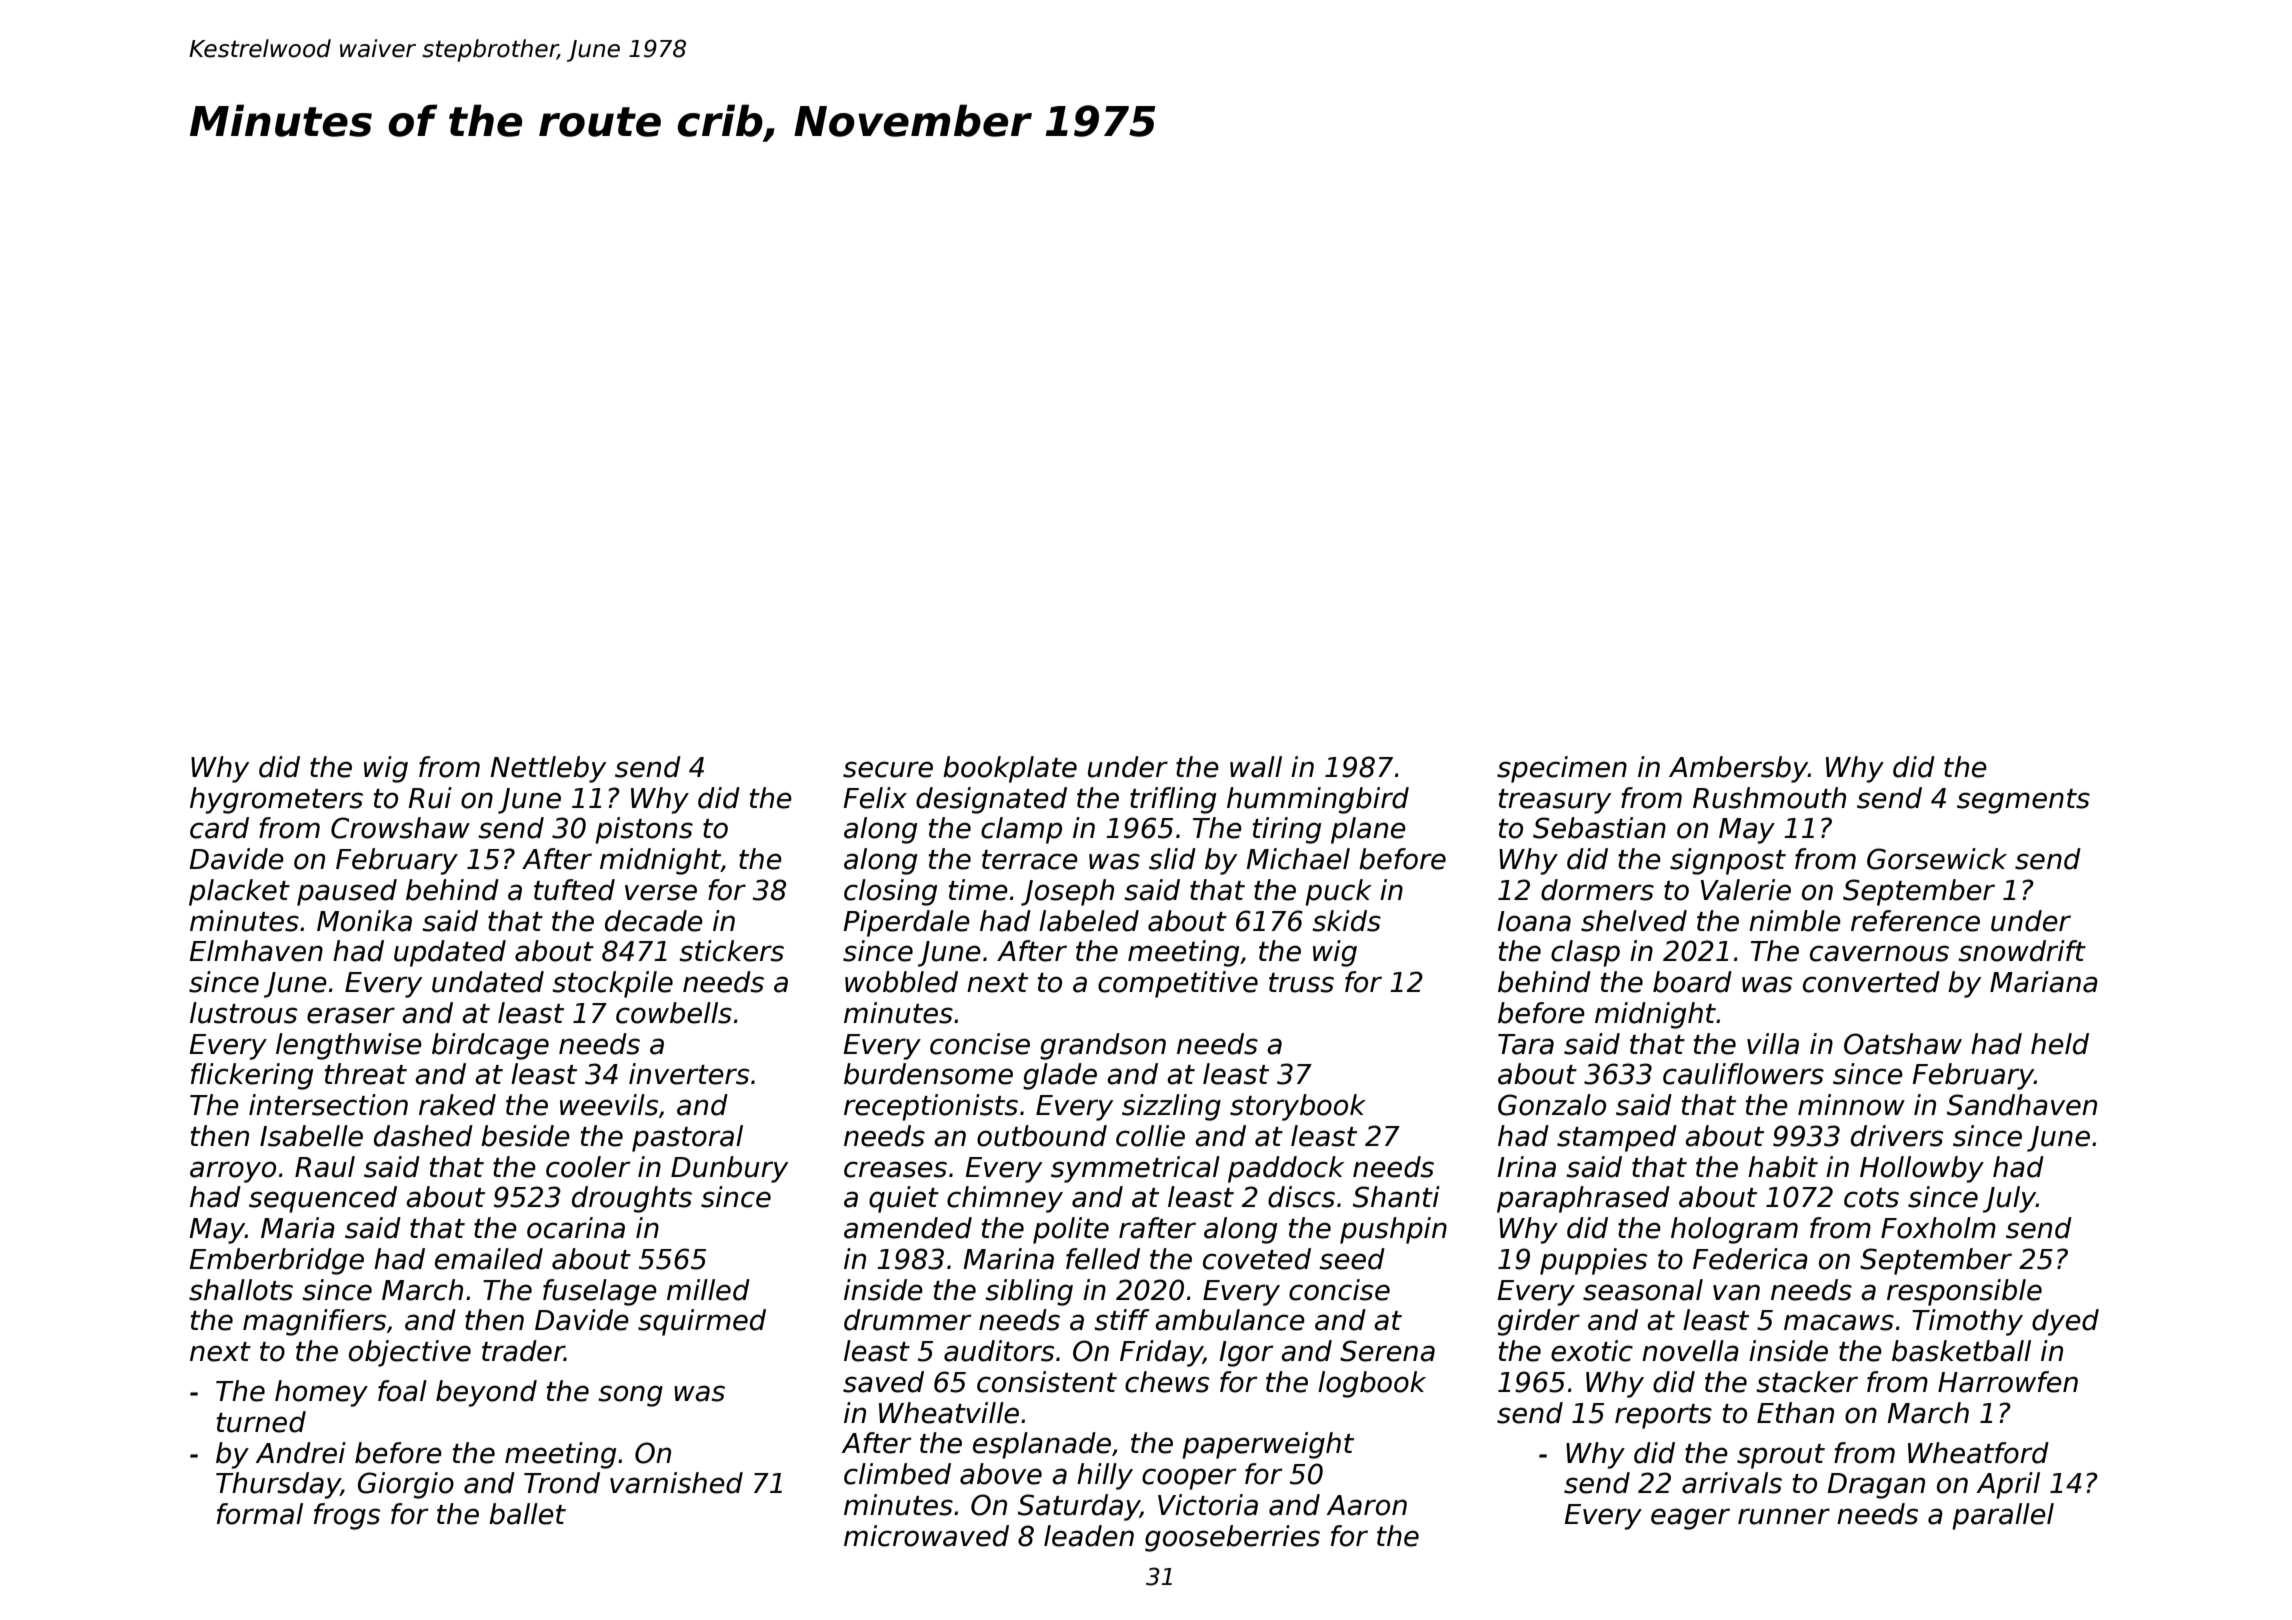 Image resolution: width=2292 pixels, height=1620 pixels. Describe the element at coordinates (1230, 1320) in the image. I see `ambulance` at that location.
